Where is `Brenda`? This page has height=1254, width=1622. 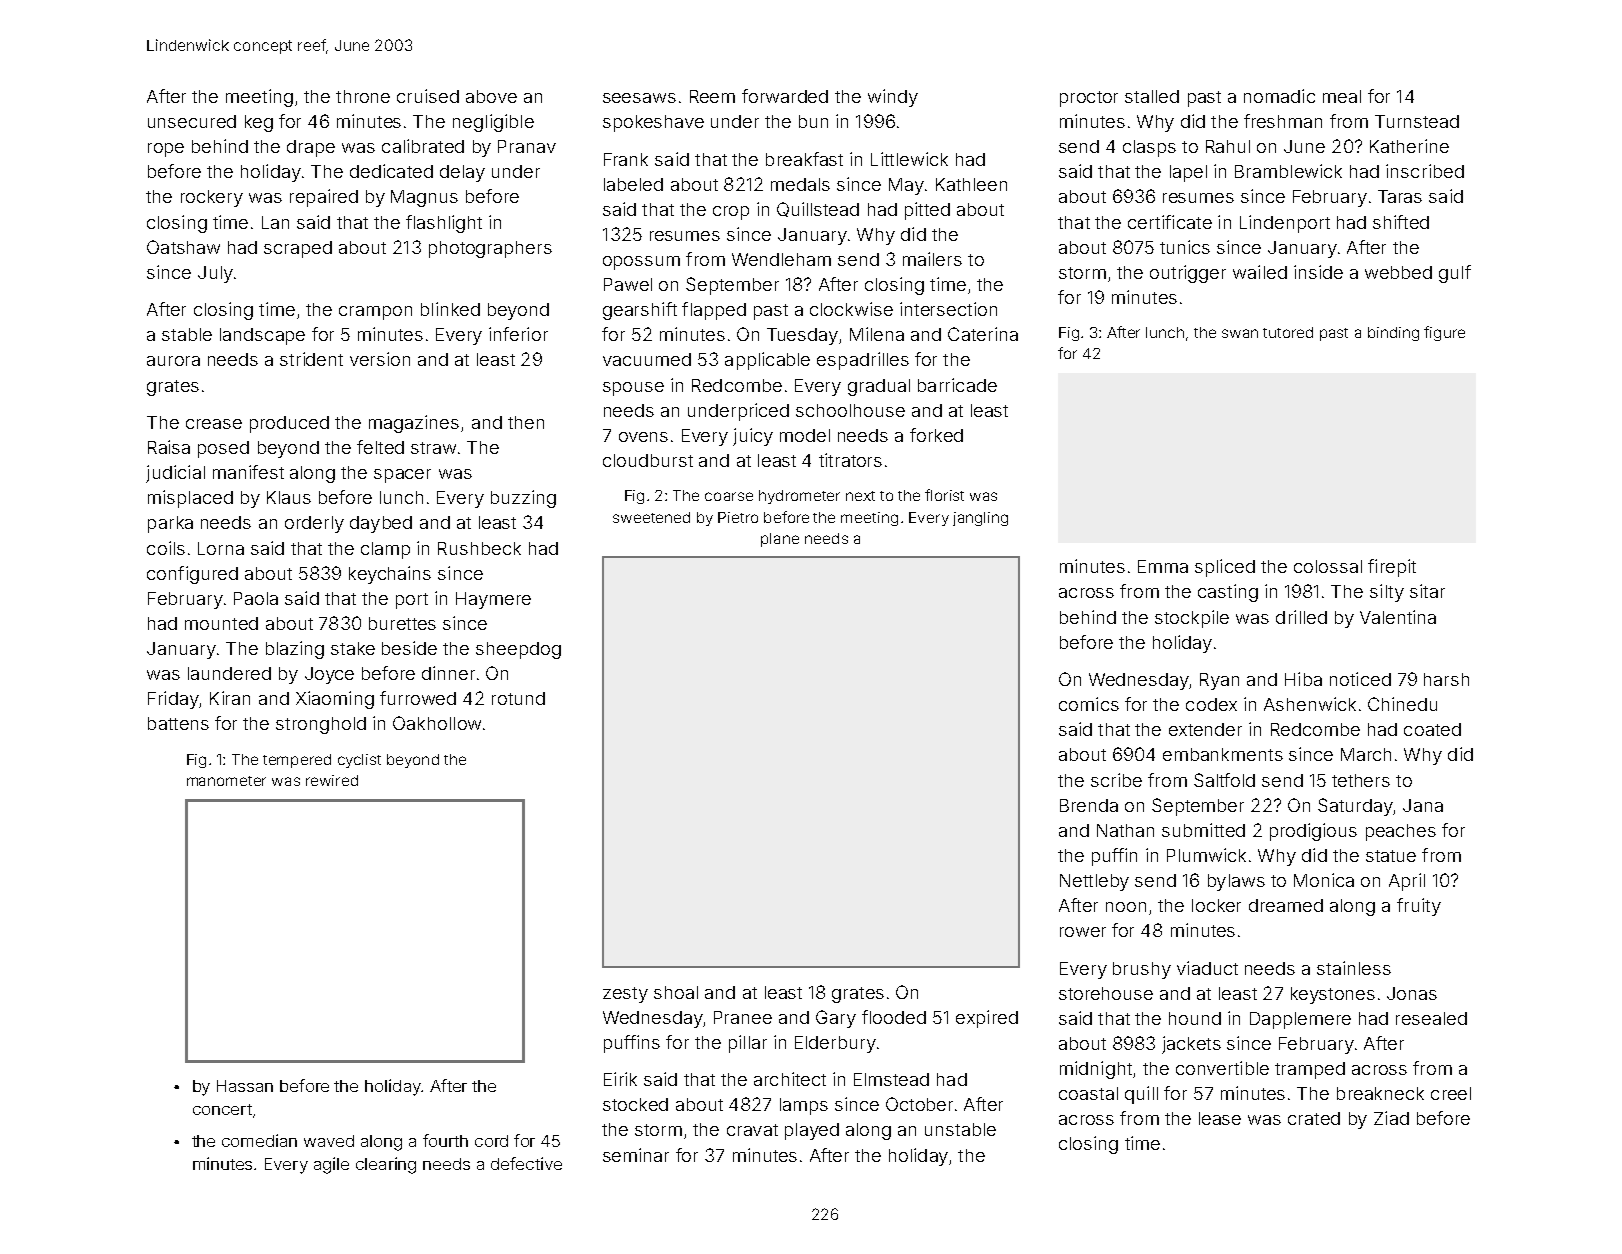 Brenda is located at coordinates (1089, 805).
